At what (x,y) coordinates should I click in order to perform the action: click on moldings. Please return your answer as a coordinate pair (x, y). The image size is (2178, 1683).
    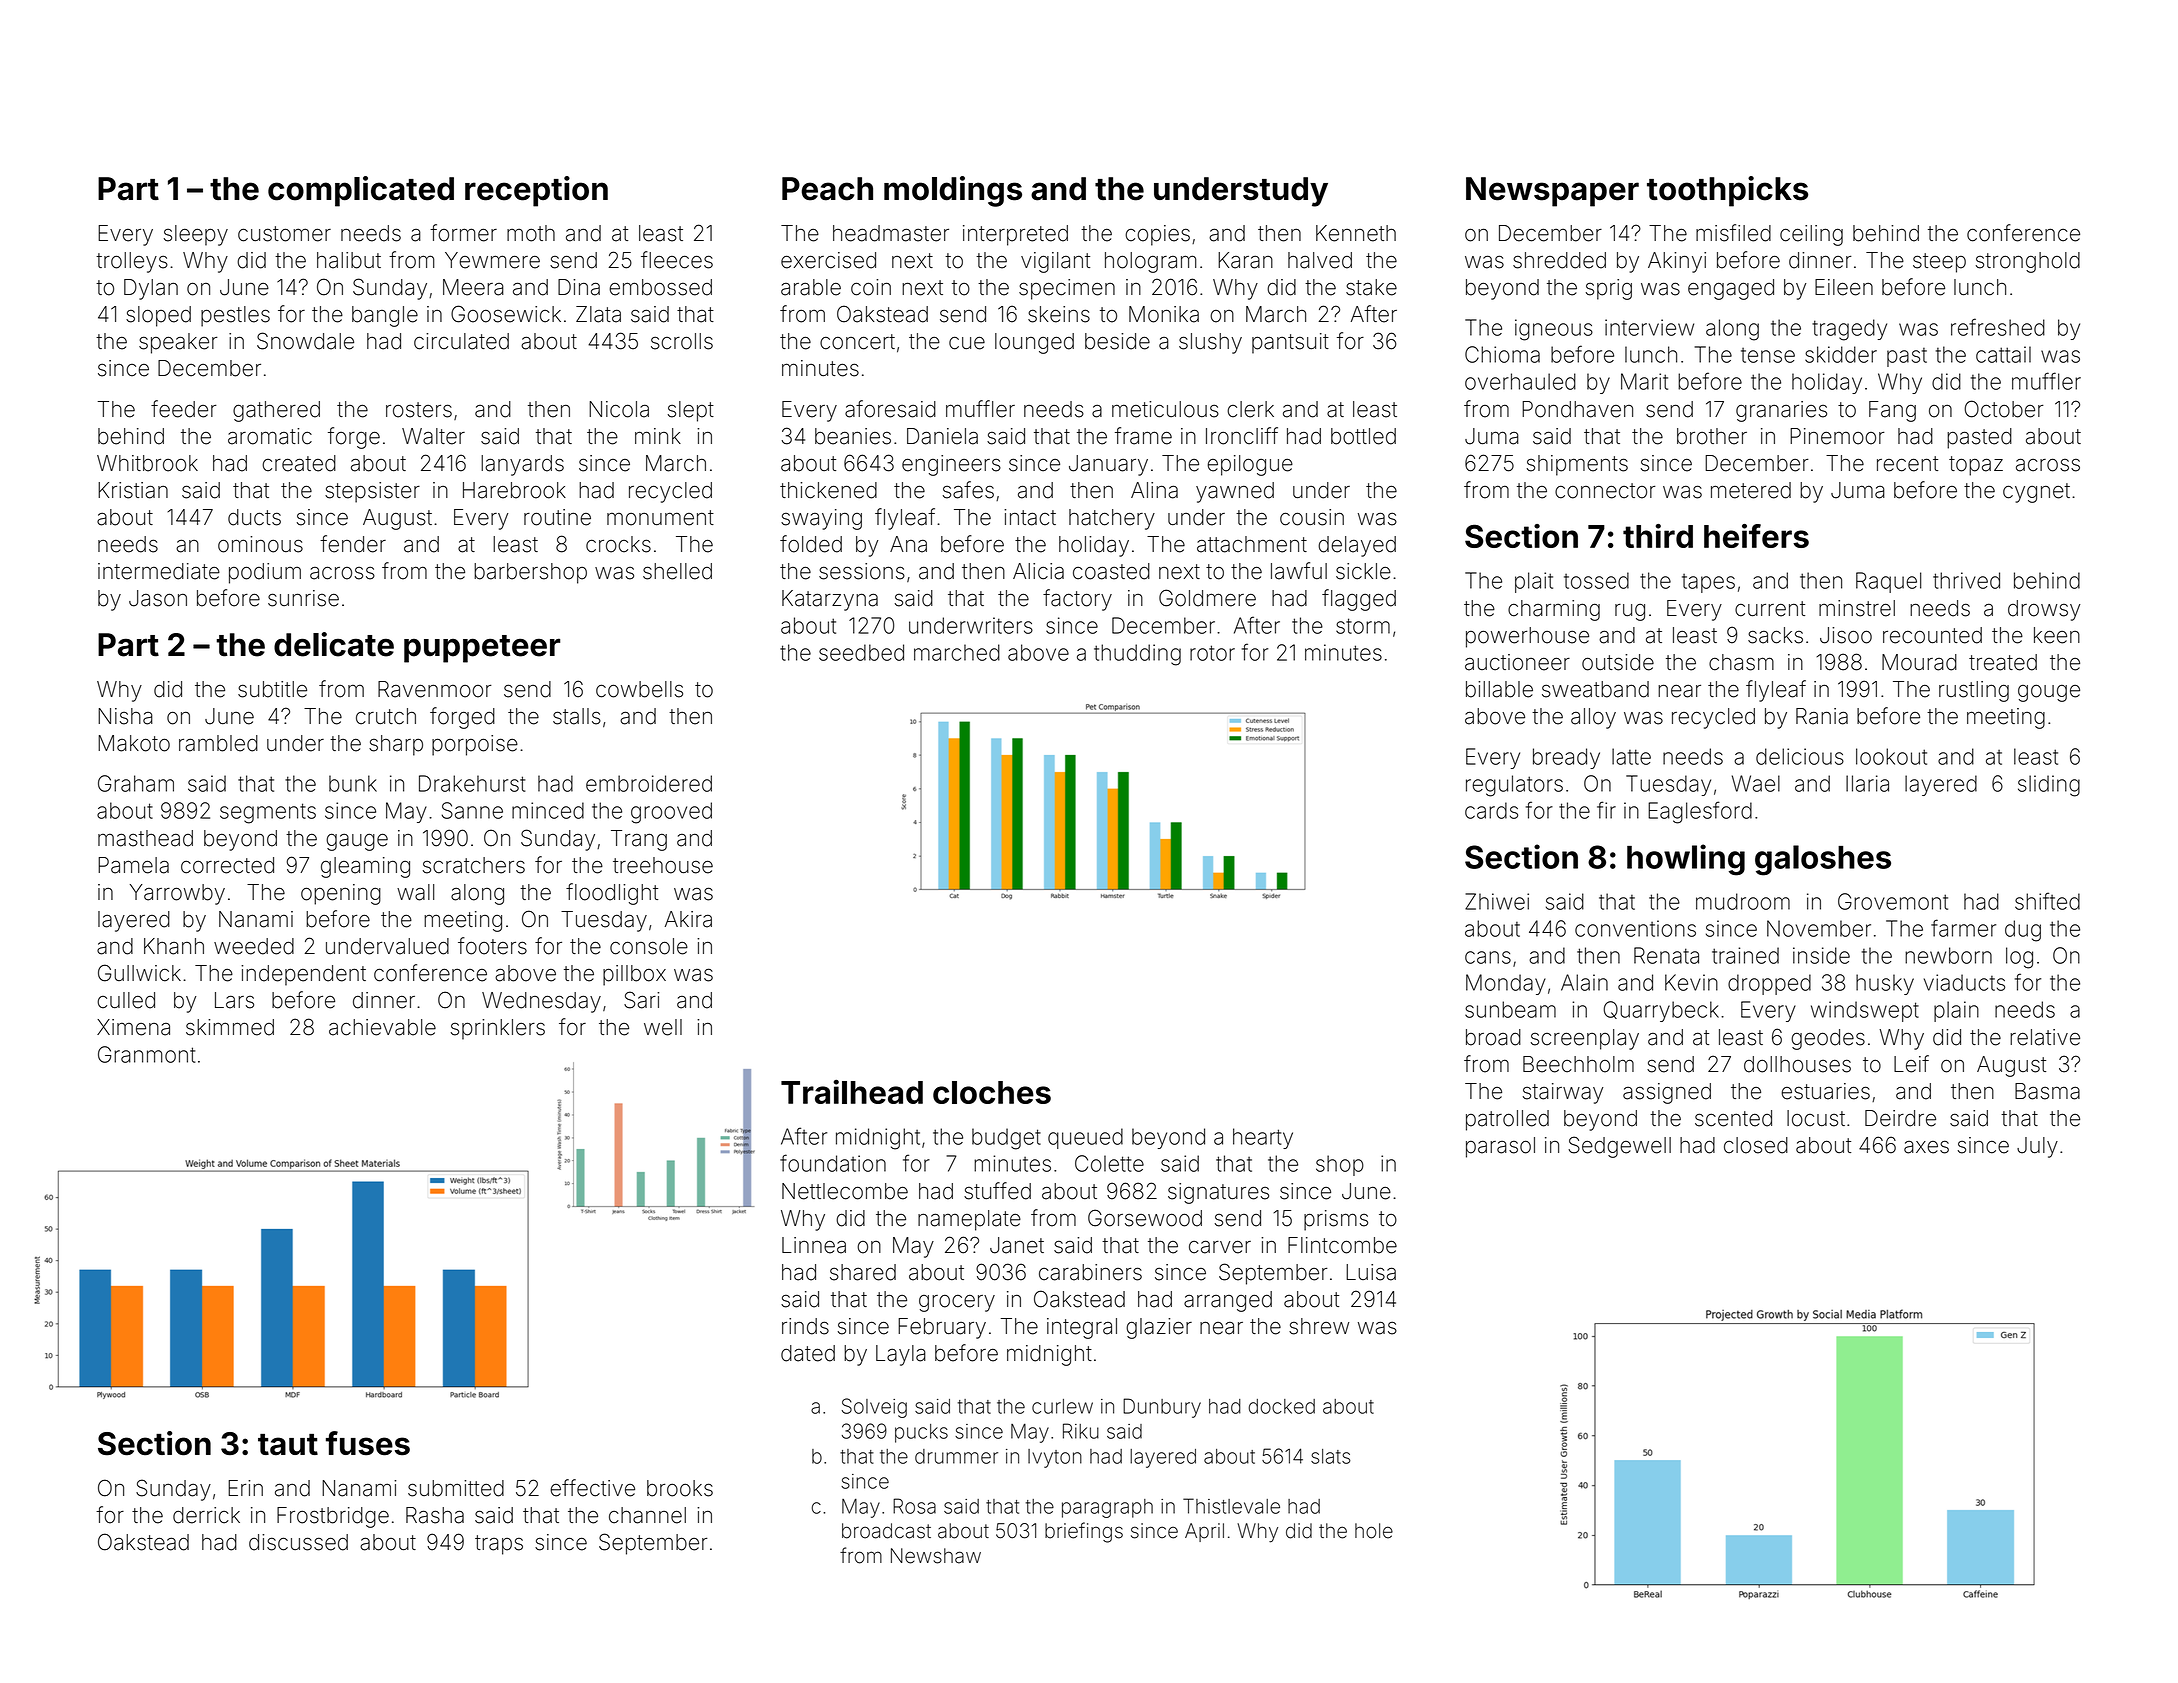
    Looking at the image, I should click on (953, 191).
